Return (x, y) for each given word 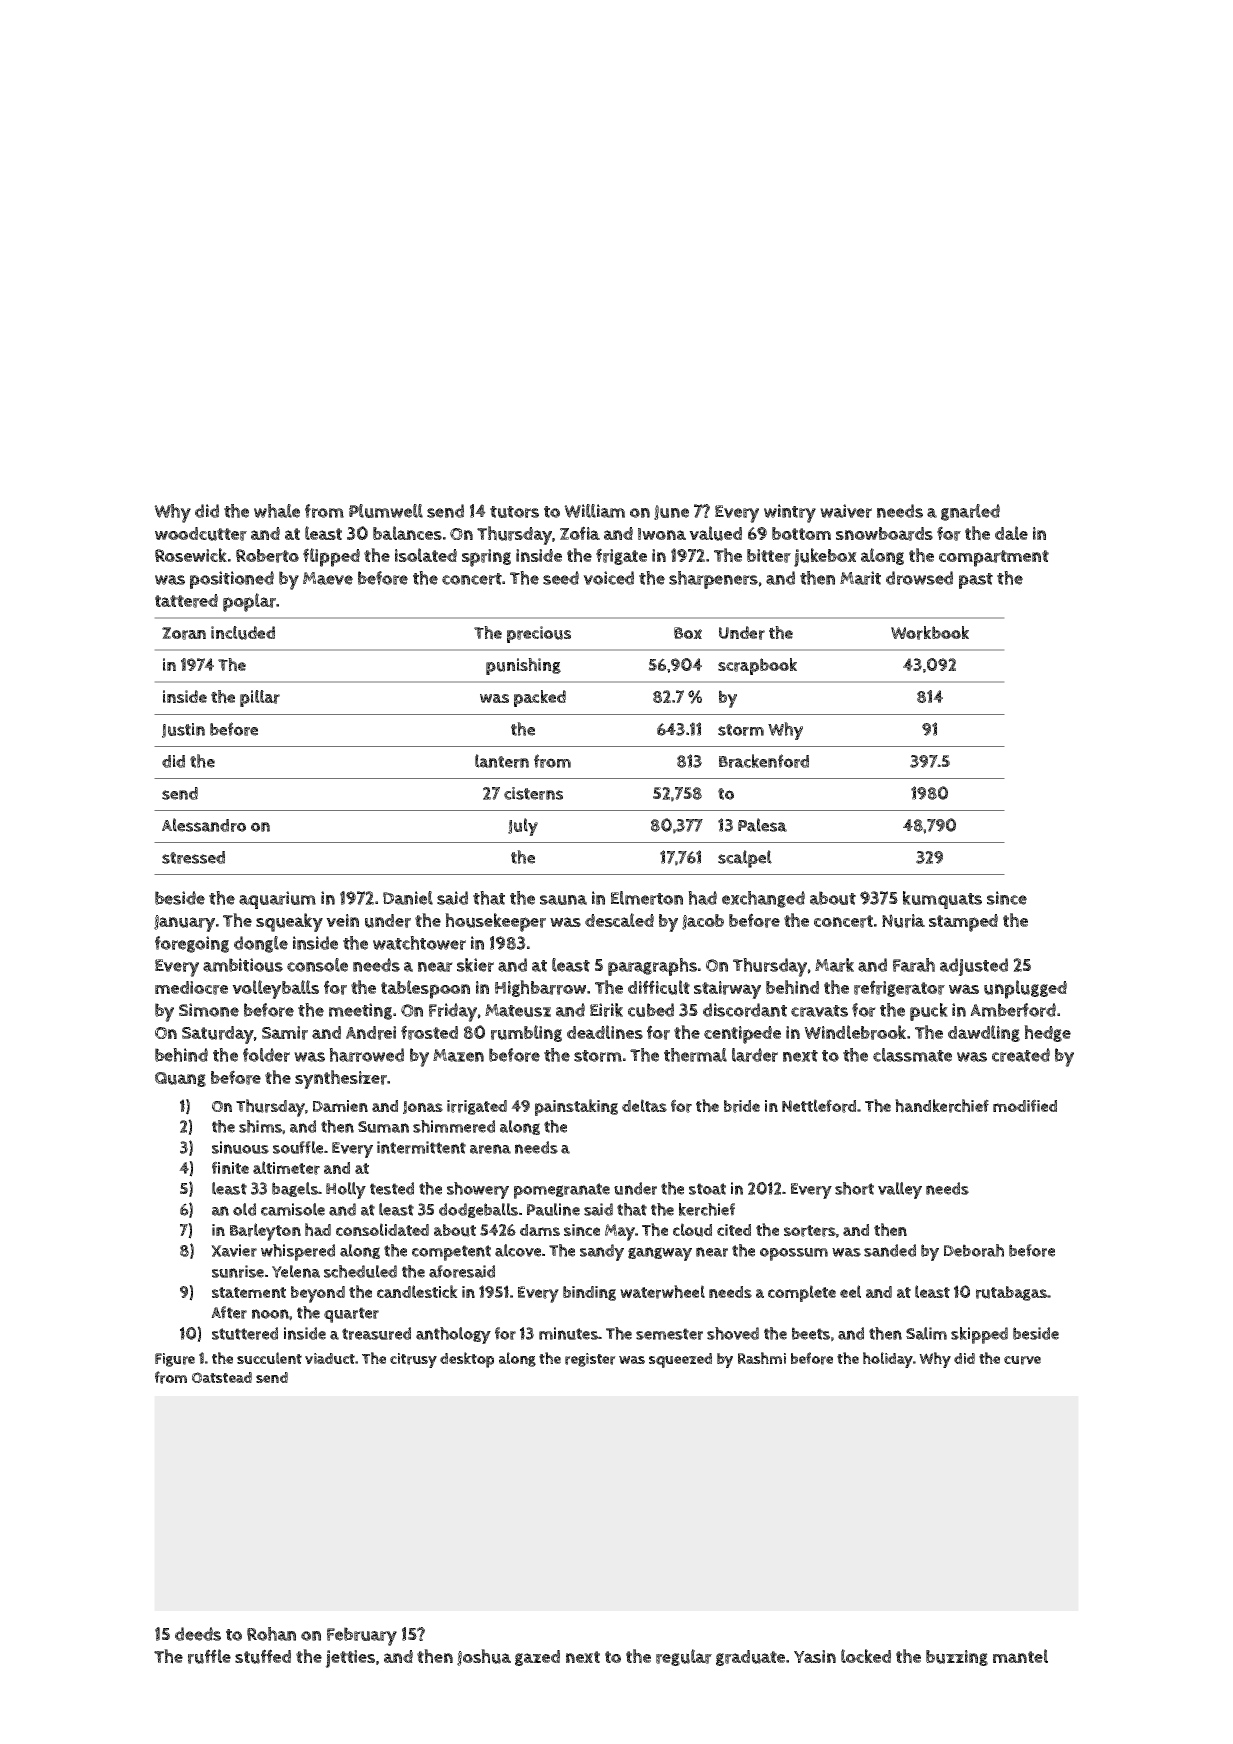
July (523, 827)
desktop (467, 1360)
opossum (794, 1254)
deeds (198, 1634)
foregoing (192, 944)
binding (589, 1293)
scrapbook (757, 666)
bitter (769, 556)
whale (277, 511)
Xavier (234, 1250)
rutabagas (1011, 1293)
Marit (860, 578)
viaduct (330, 1358)
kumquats (942, 900)
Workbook (930, 633)
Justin (183, 730)
